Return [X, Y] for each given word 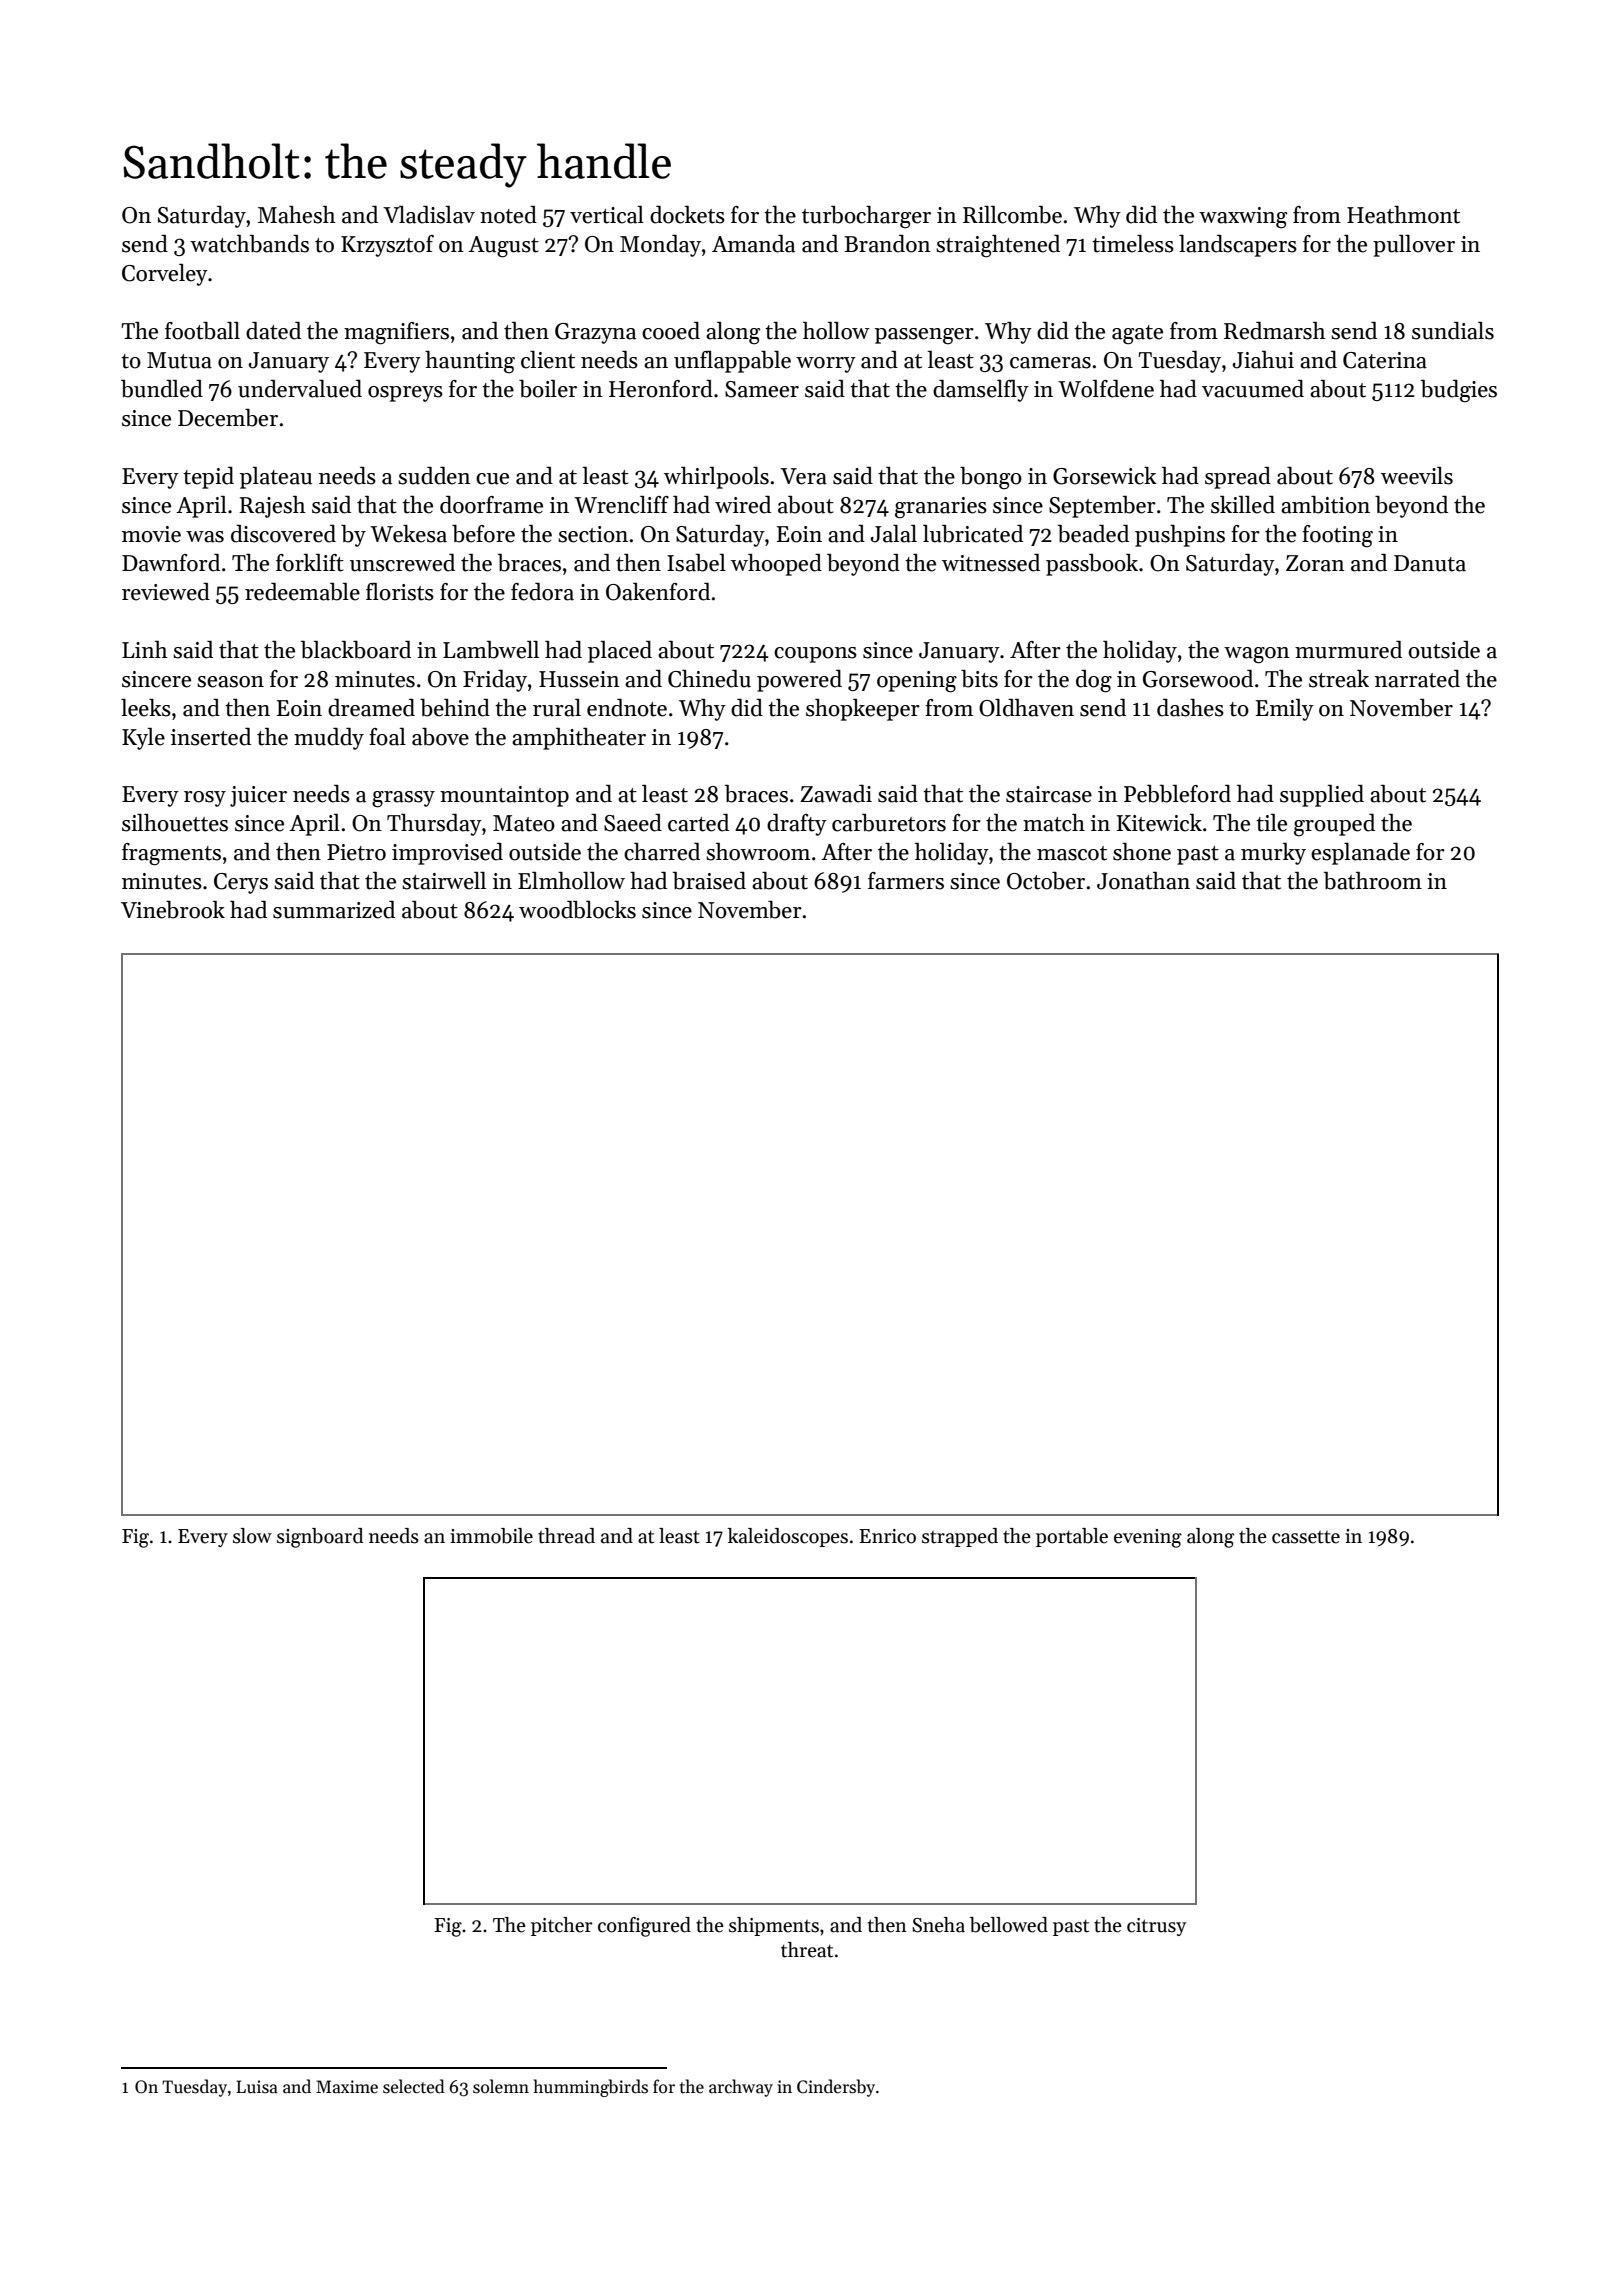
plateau [276, 478]
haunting [470, 362]
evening [1148, 1538]
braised [709, 881]
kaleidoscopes [788, 1537]
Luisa [257, 2087]
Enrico [887, 1536]
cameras [1050, 363]
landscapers [1238, 246]
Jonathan [1143, 881]
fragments [171, 854]
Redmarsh [1275, 331]
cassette [1306, 1537]
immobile [491, 1536]
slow [252, 1536]
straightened [998, 246]
